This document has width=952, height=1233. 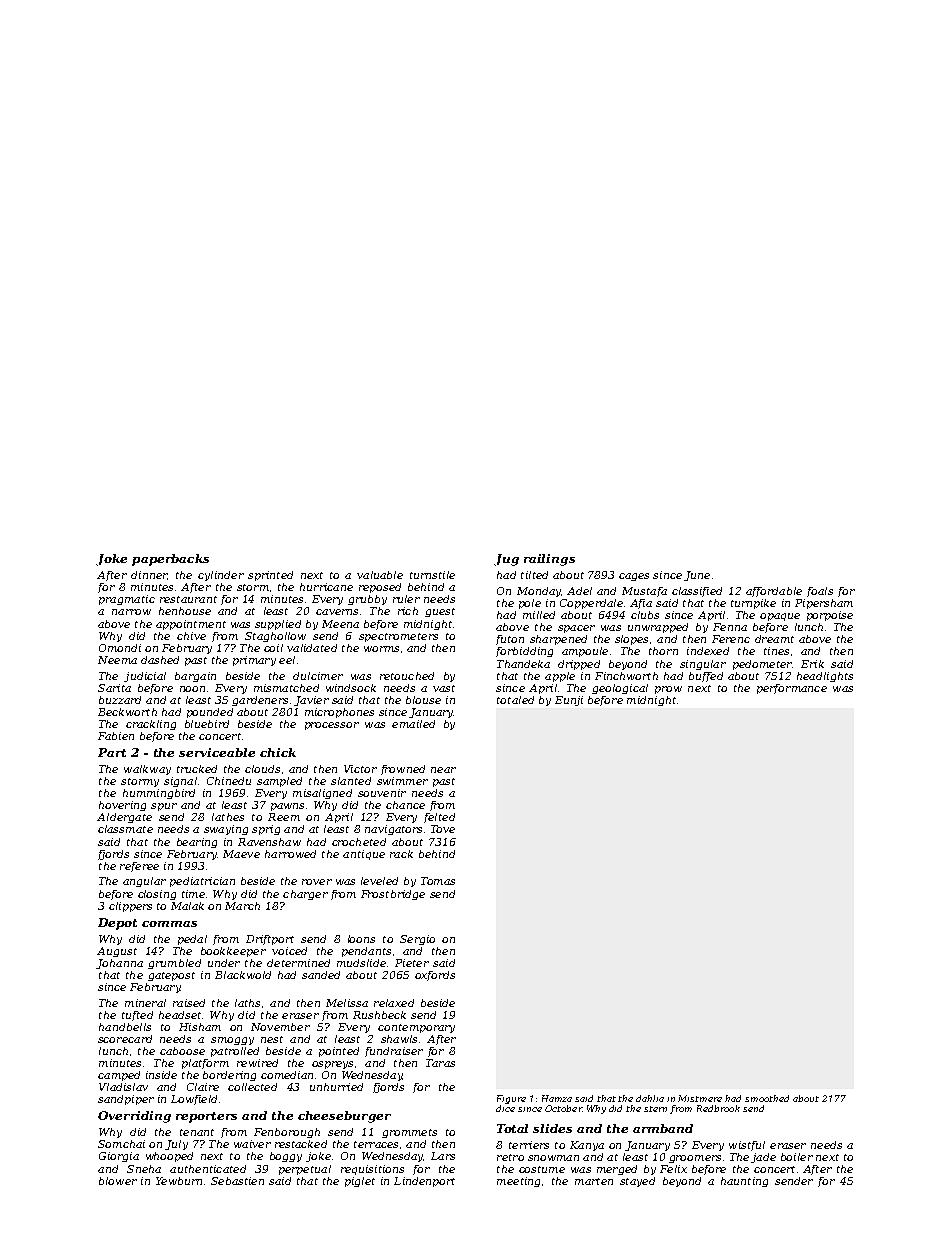 I want to click on Maeve, so click(x=241, y=854).
